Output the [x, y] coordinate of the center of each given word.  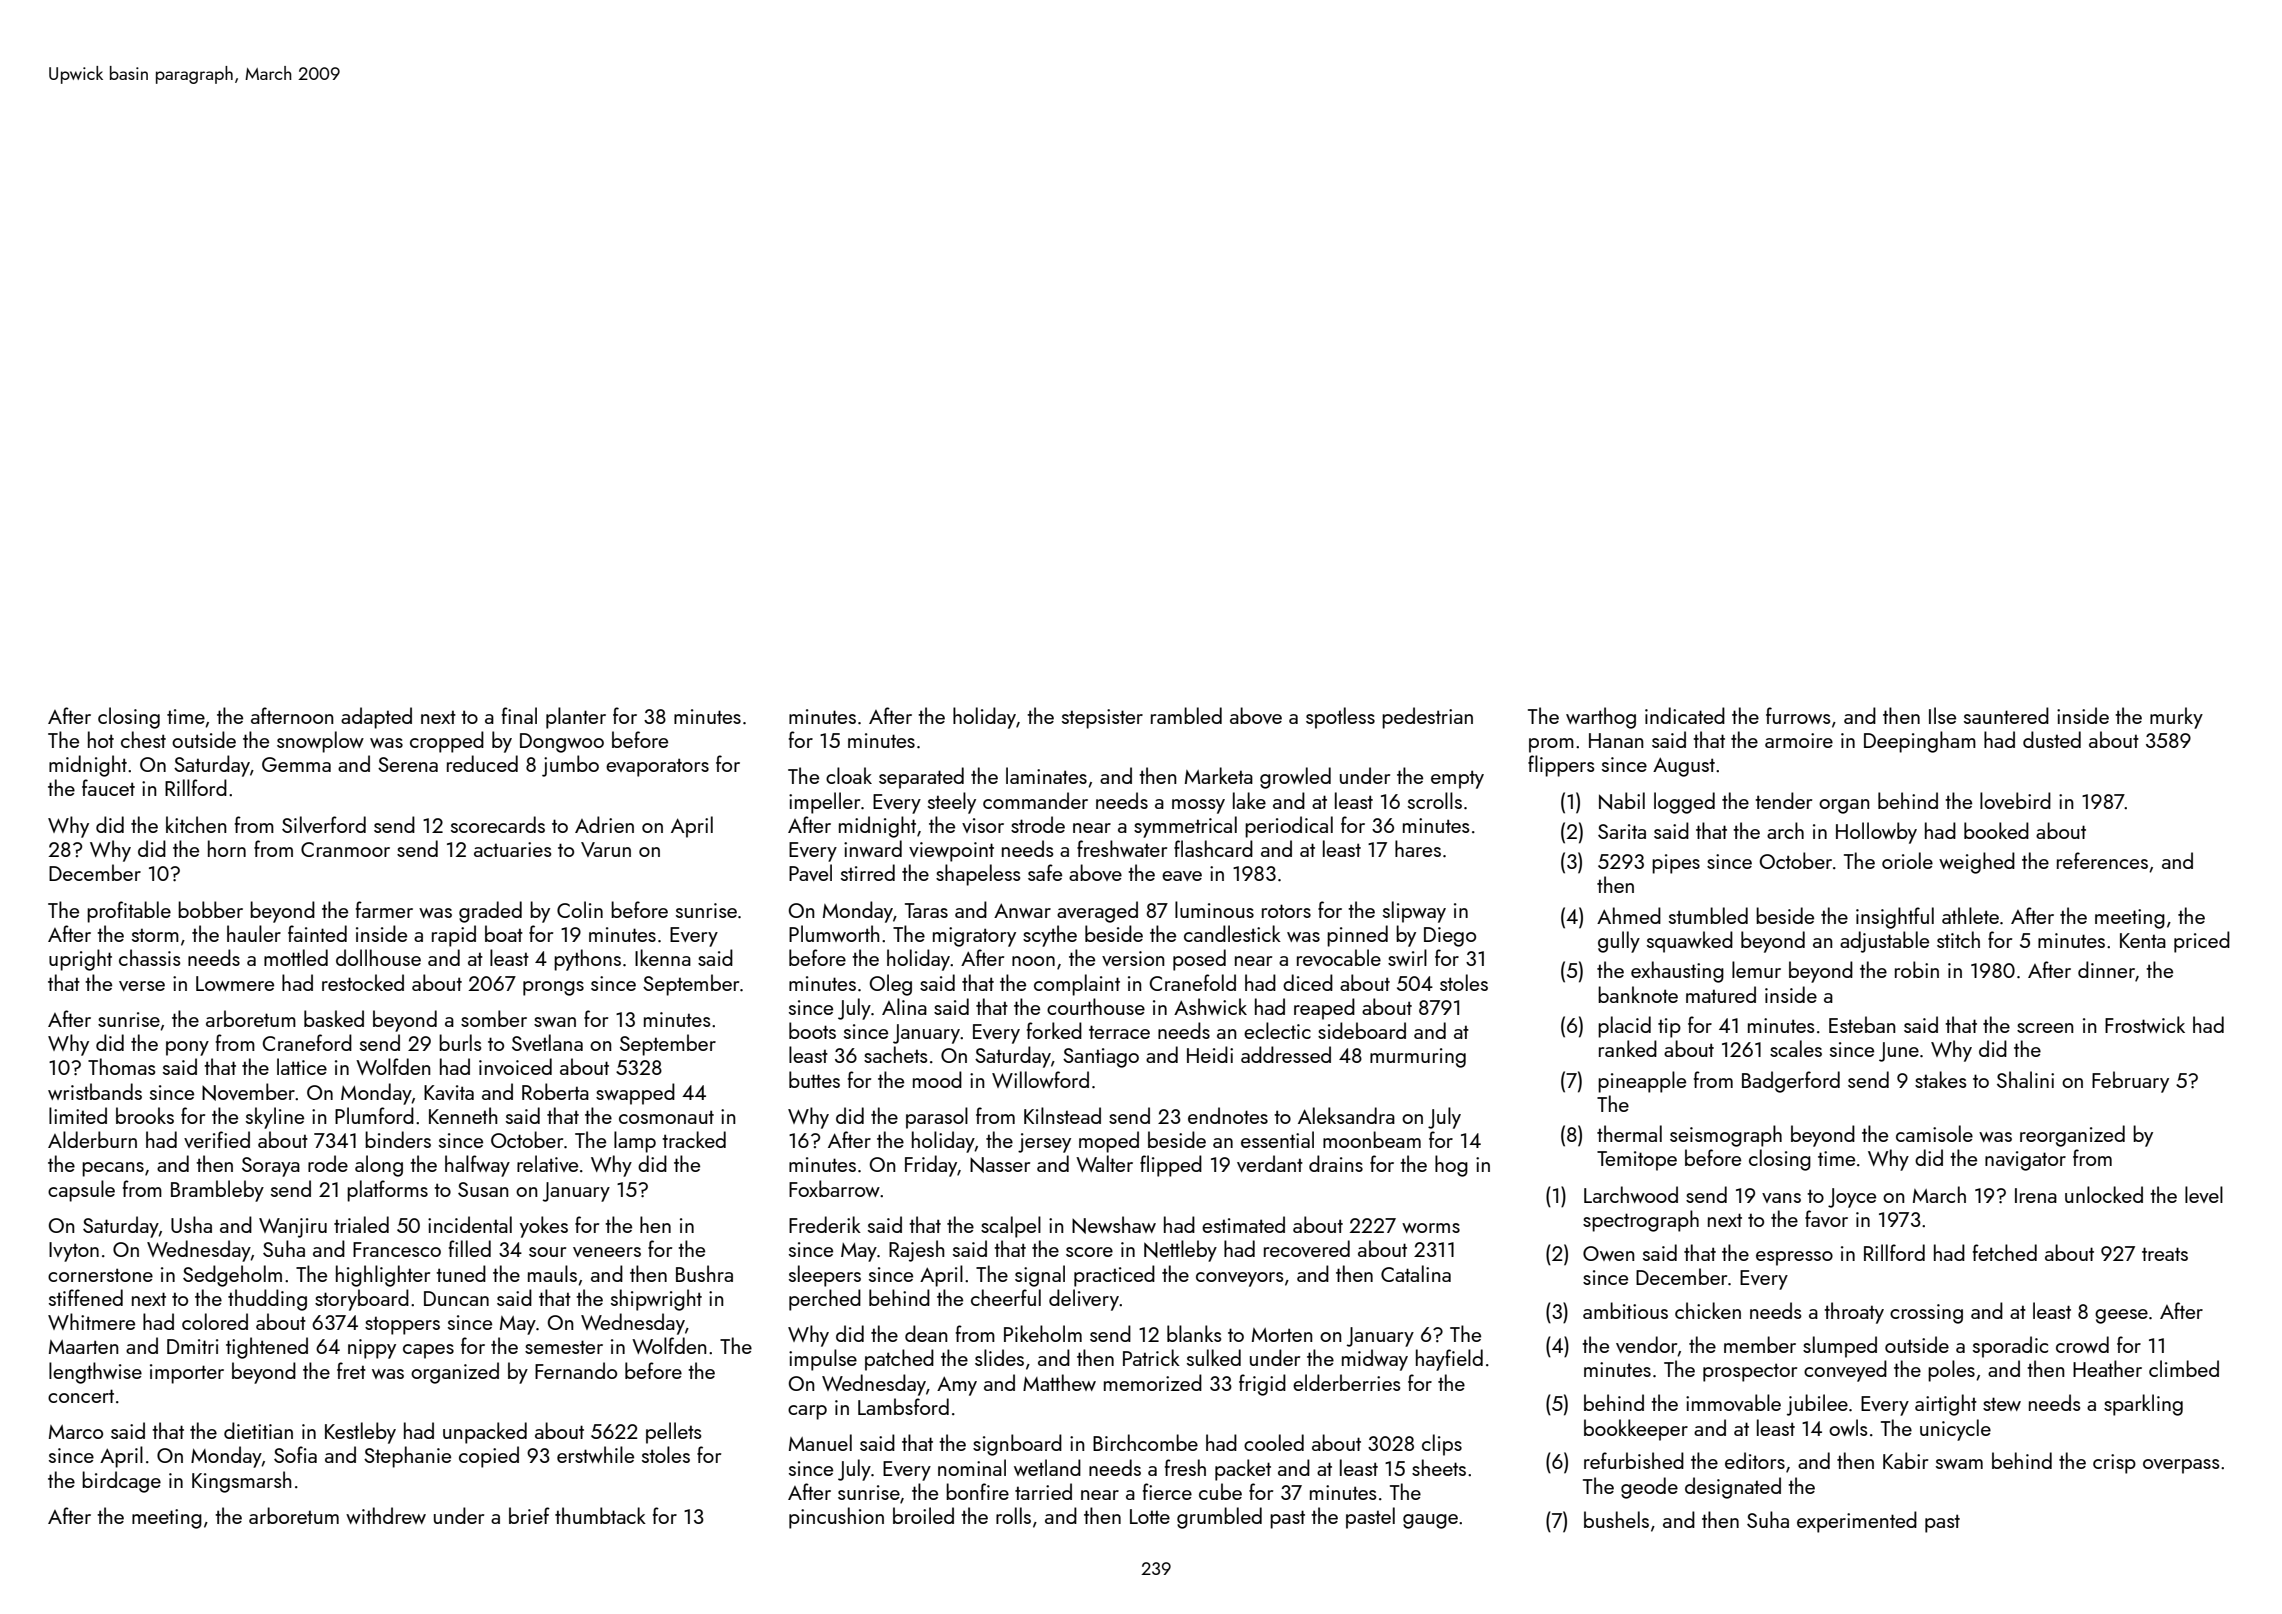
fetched [2005, 1252]
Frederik [825, 1224]
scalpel [1011, 1227]
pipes [1676, 864]
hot [101, 739]
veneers [607, 1252]
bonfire [977, 1491]
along [379, 1166]
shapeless [978, 875]
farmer [384, 909]
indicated [1685, 715]
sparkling [2143, 1405]
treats [2165, 1254]
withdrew [386, 1515]
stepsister [1102, 719]
